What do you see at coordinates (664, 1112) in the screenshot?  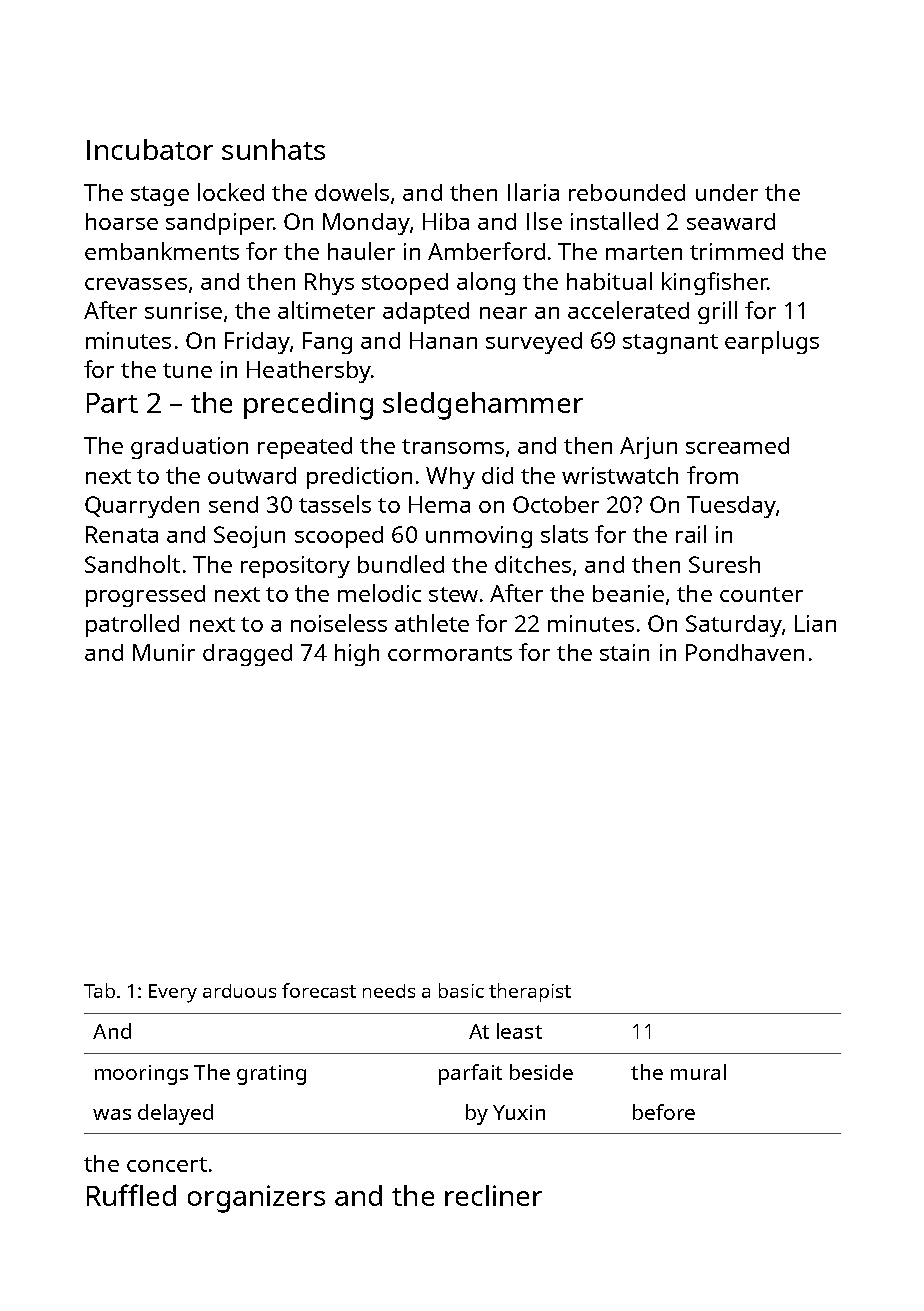 I see `before` at bounding box center [664, 1112].
